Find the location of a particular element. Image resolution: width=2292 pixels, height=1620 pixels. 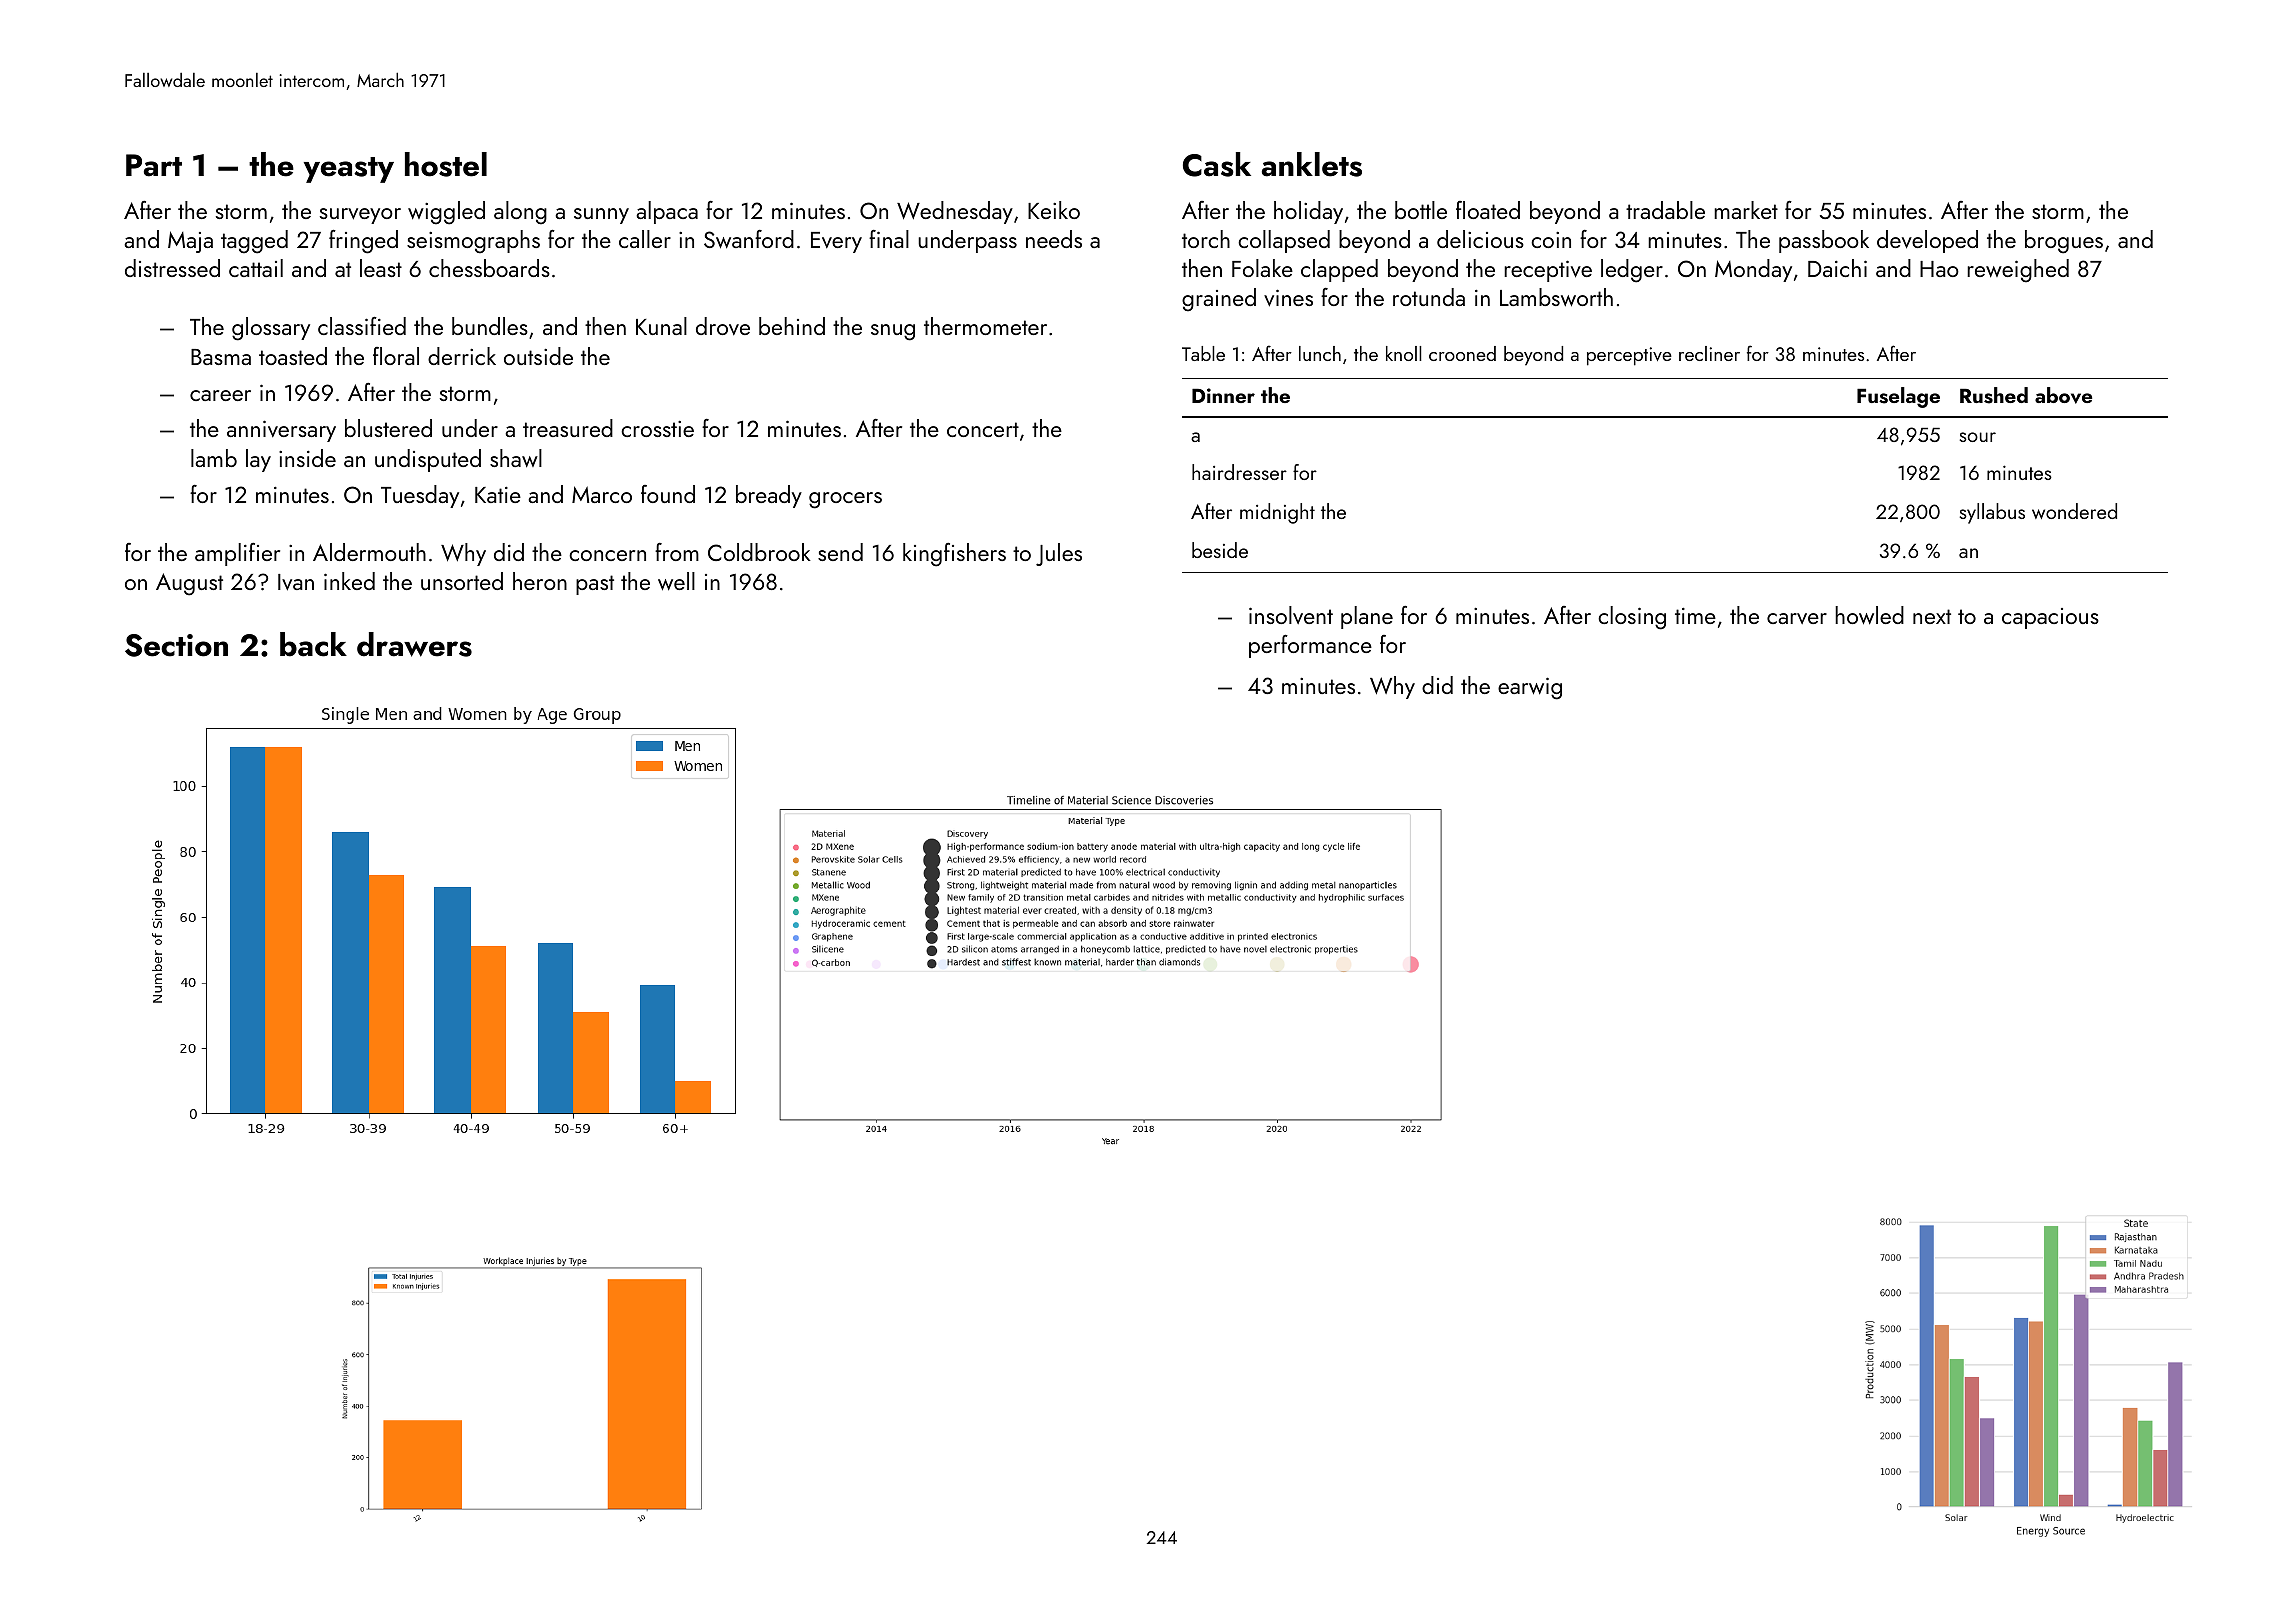

anklets is located at coordinates (1312, 164).
